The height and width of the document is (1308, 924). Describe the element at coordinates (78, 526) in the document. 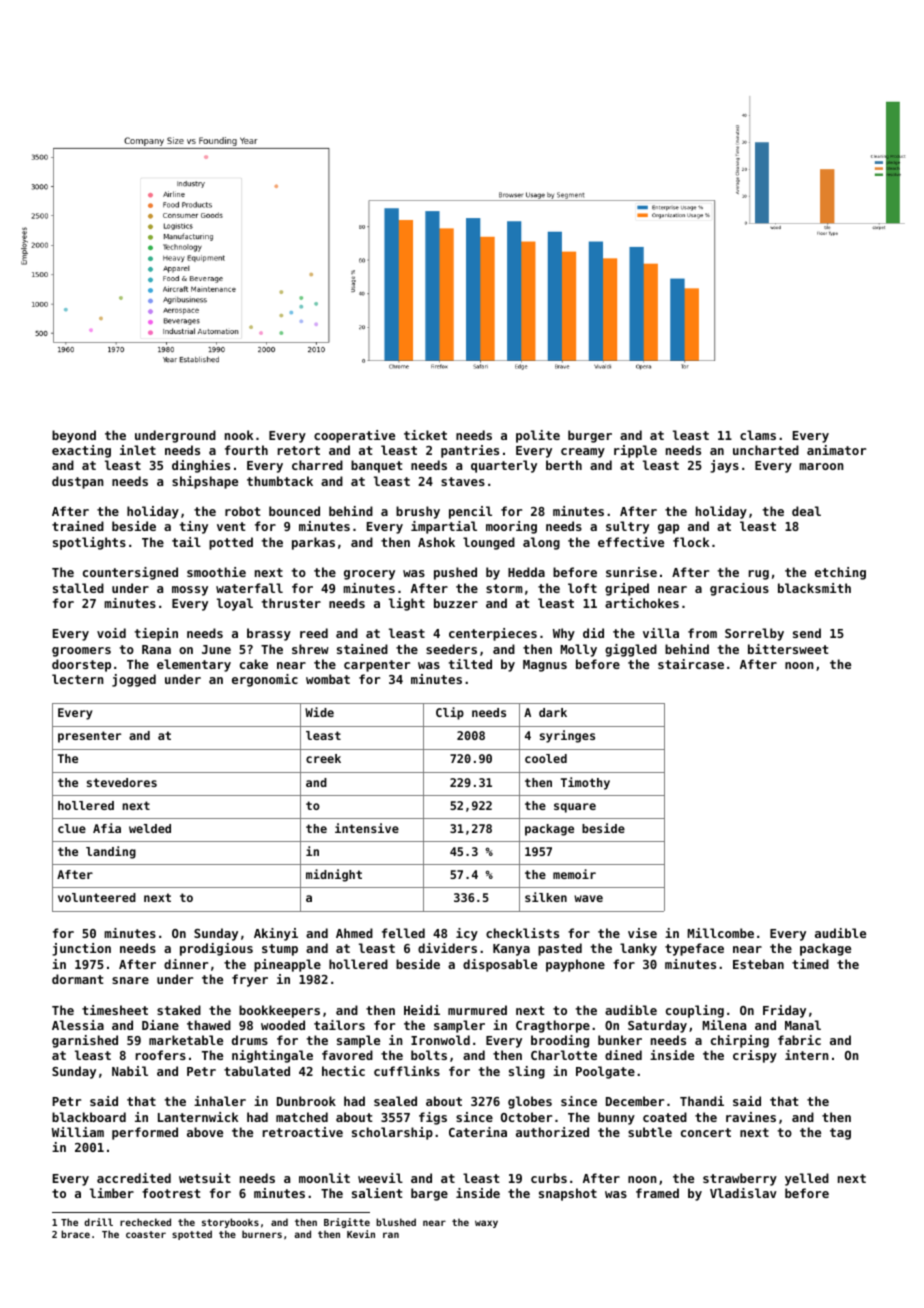

I see `trained` at that location.
